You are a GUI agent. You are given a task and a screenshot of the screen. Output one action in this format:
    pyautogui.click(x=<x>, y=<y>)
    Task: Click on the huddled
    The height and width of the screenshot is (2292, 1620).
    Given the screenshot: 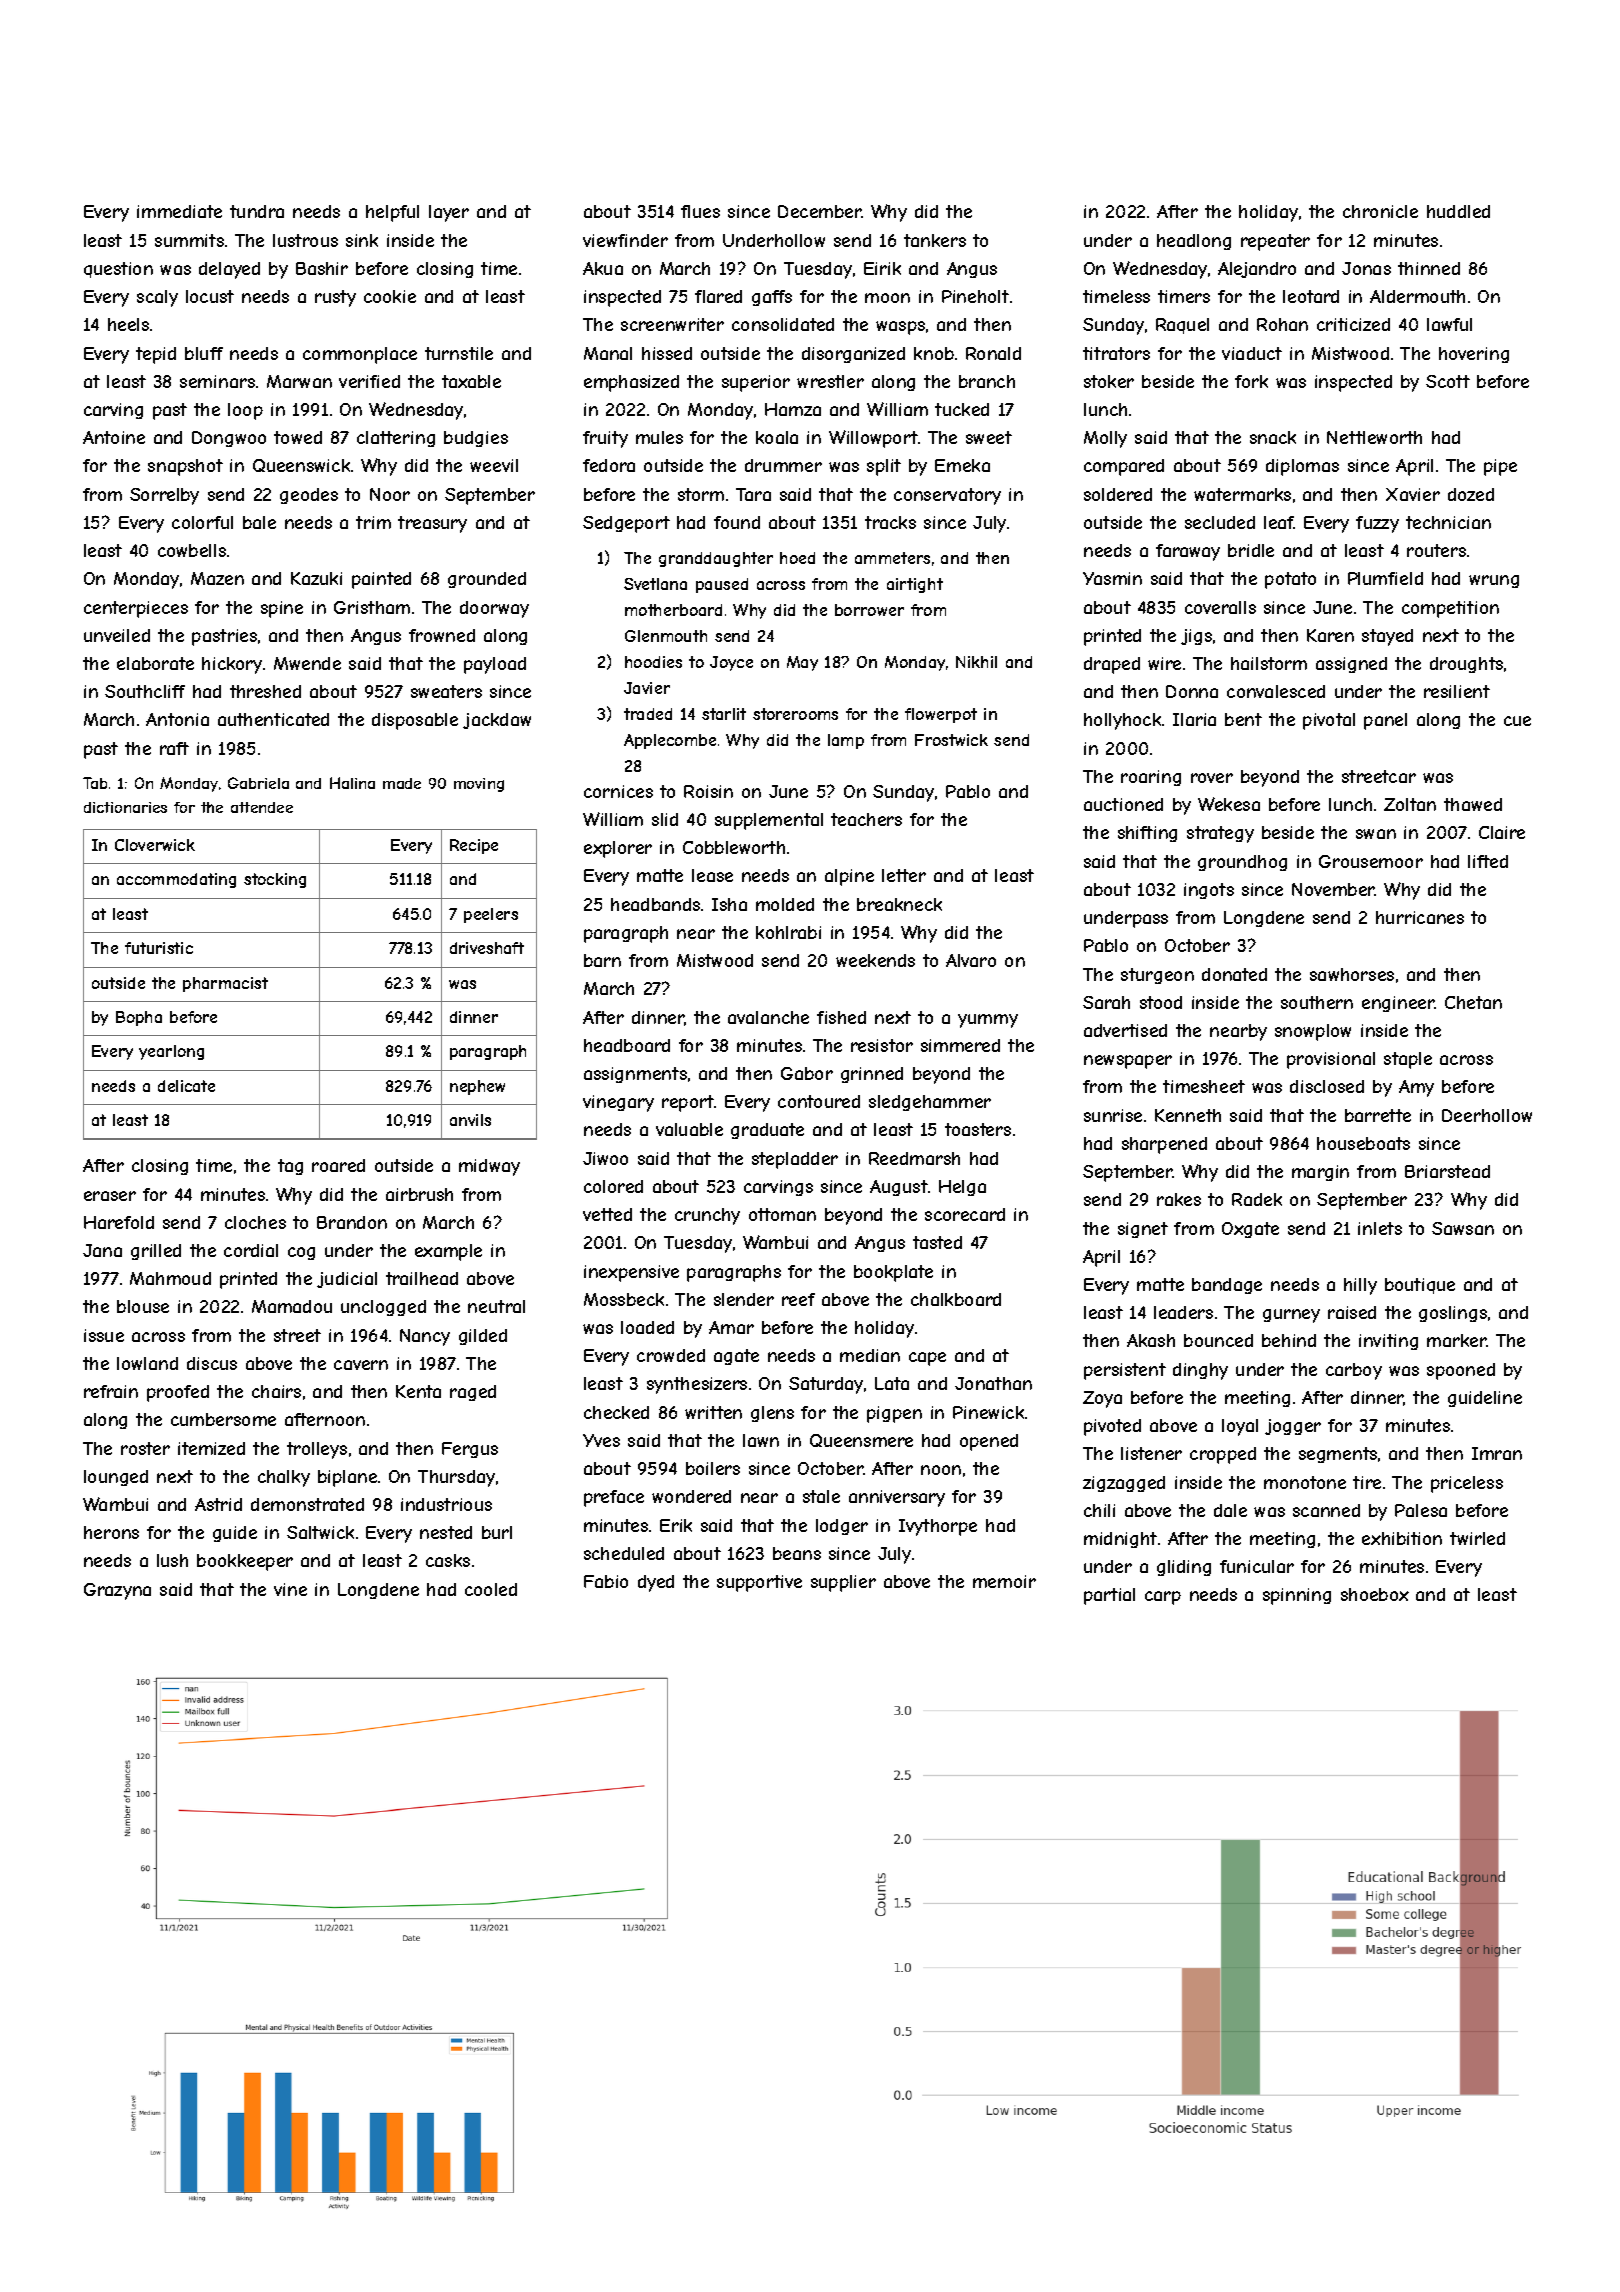 What is the action you would take?
    pyautogui.click(x=1458, y=211)
